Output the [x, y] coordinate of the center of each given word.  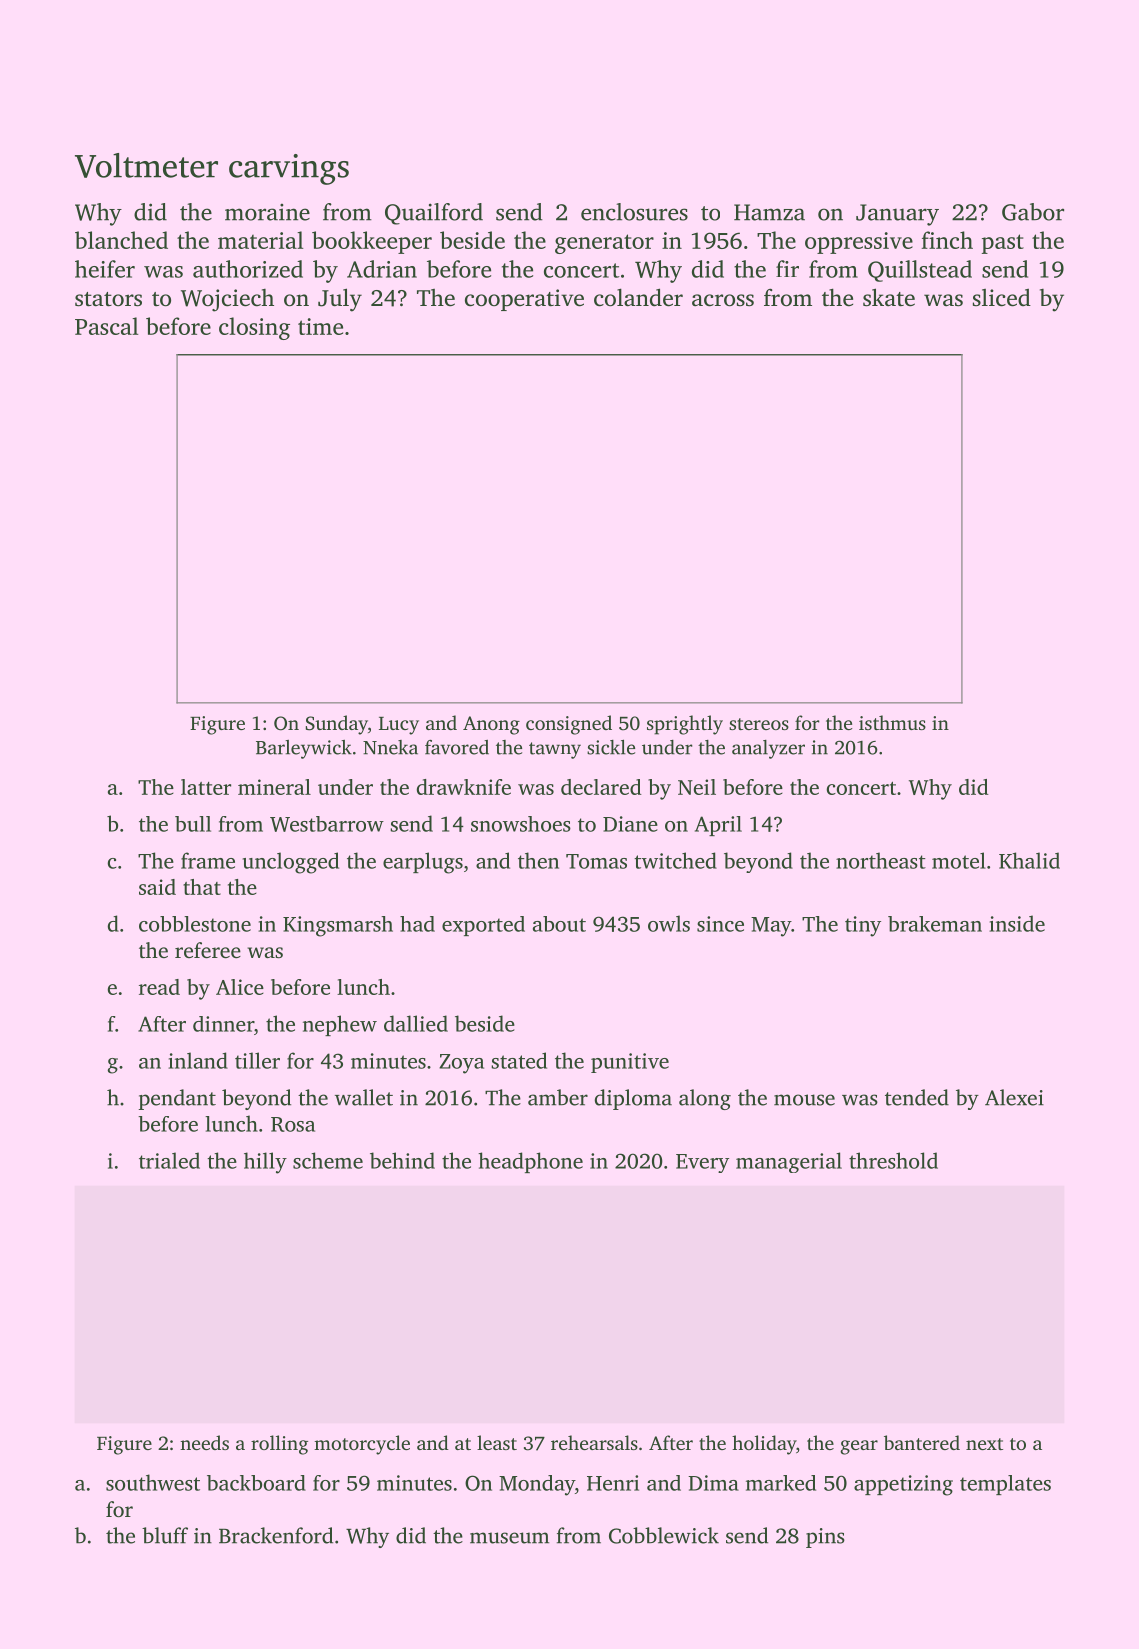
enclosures [634, 212]
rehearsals [594, 1442]
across [723, 300]
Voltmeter [146, 165]
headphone [530, 1162]
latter [206, 787]
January [897, 215]
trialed [169, 1160]
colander [638, 297]
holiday [764, 1445]
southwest [153, 1482]
